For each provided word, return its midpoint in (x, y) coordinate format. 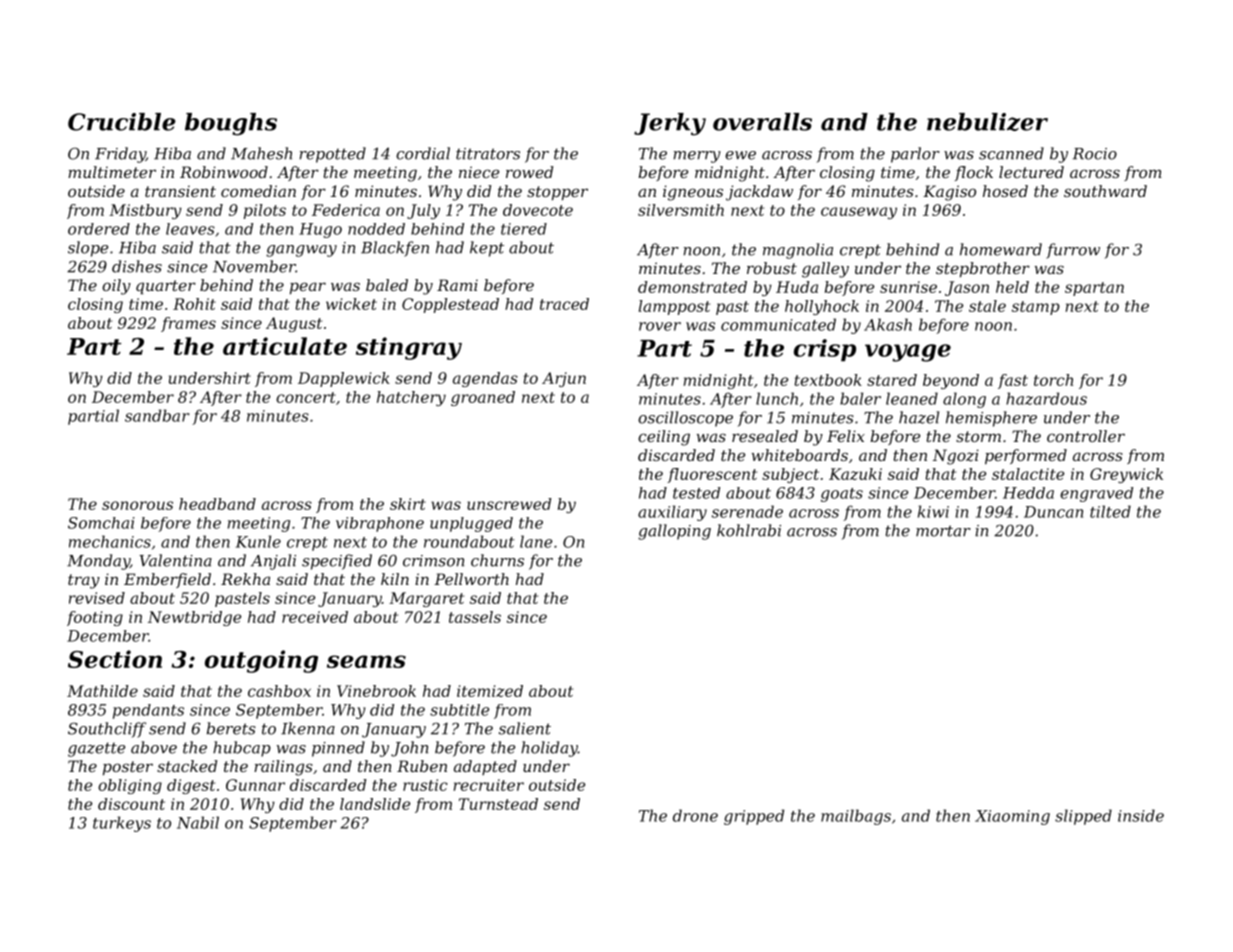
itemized (490, 691)
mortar (943, 531)
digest (191, 786)
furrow (1073, 251)
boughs (231, 124)
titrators (488, 154)
